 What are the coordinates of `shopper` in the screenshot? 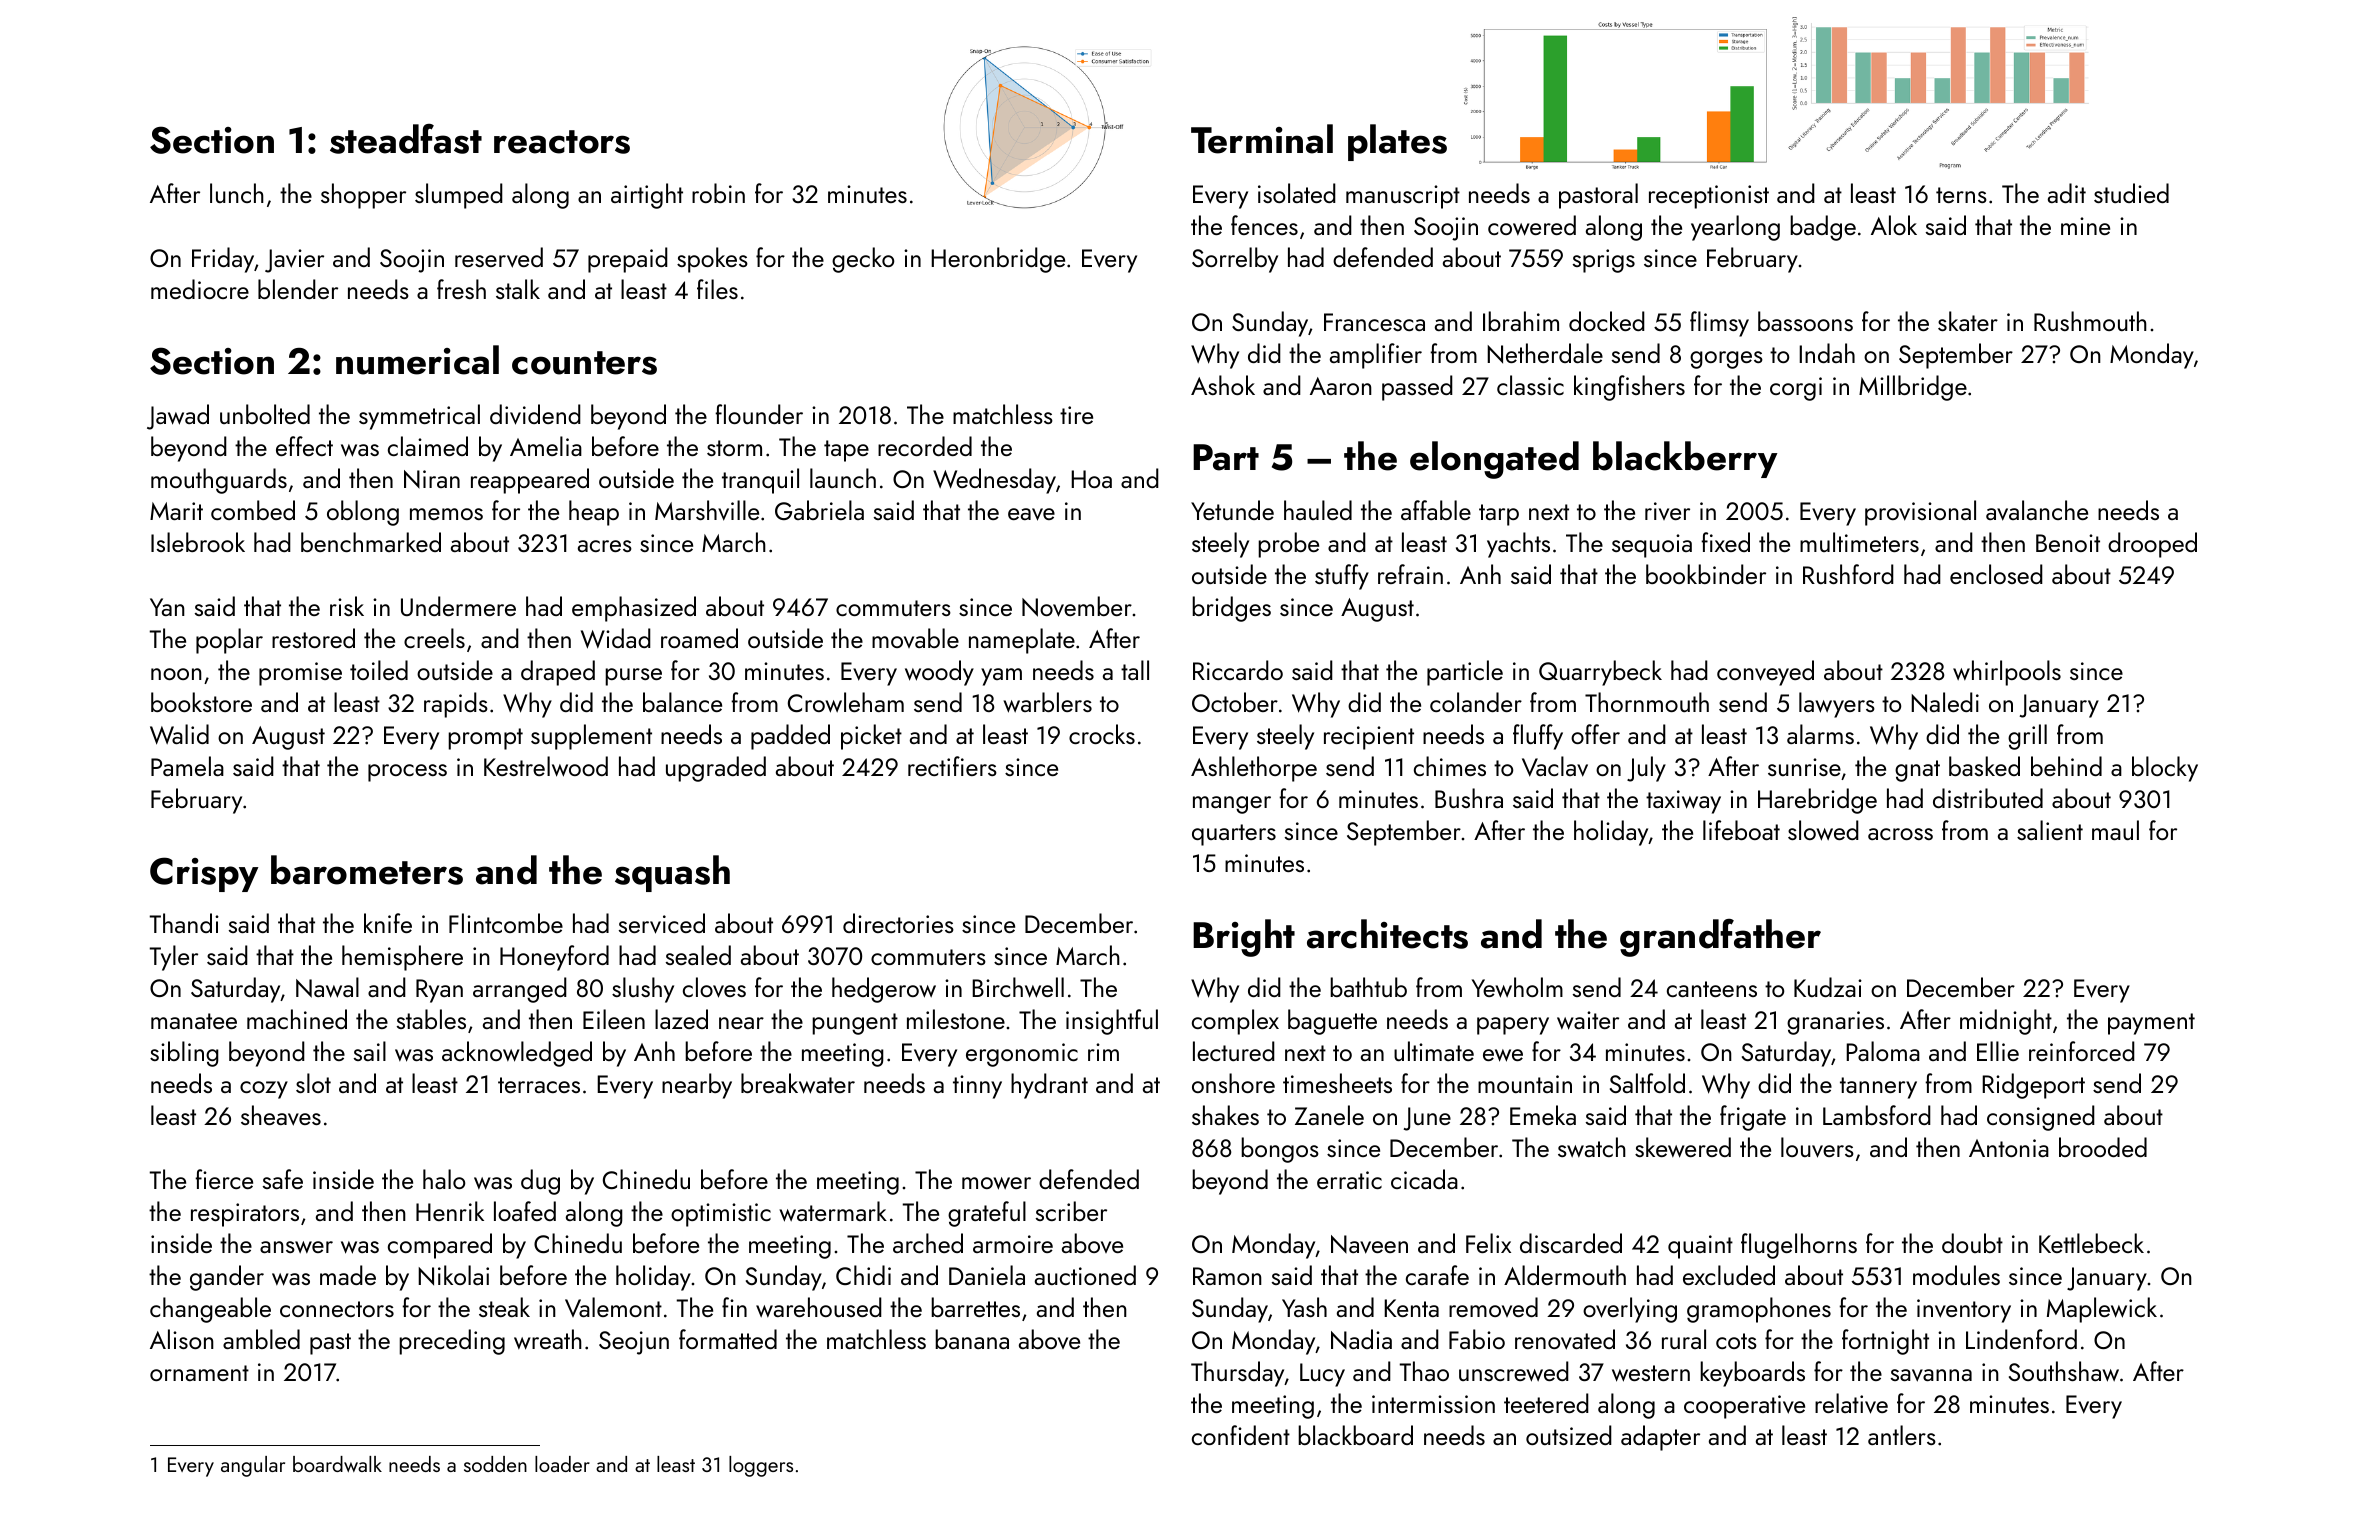 It's located at (363, 196).
